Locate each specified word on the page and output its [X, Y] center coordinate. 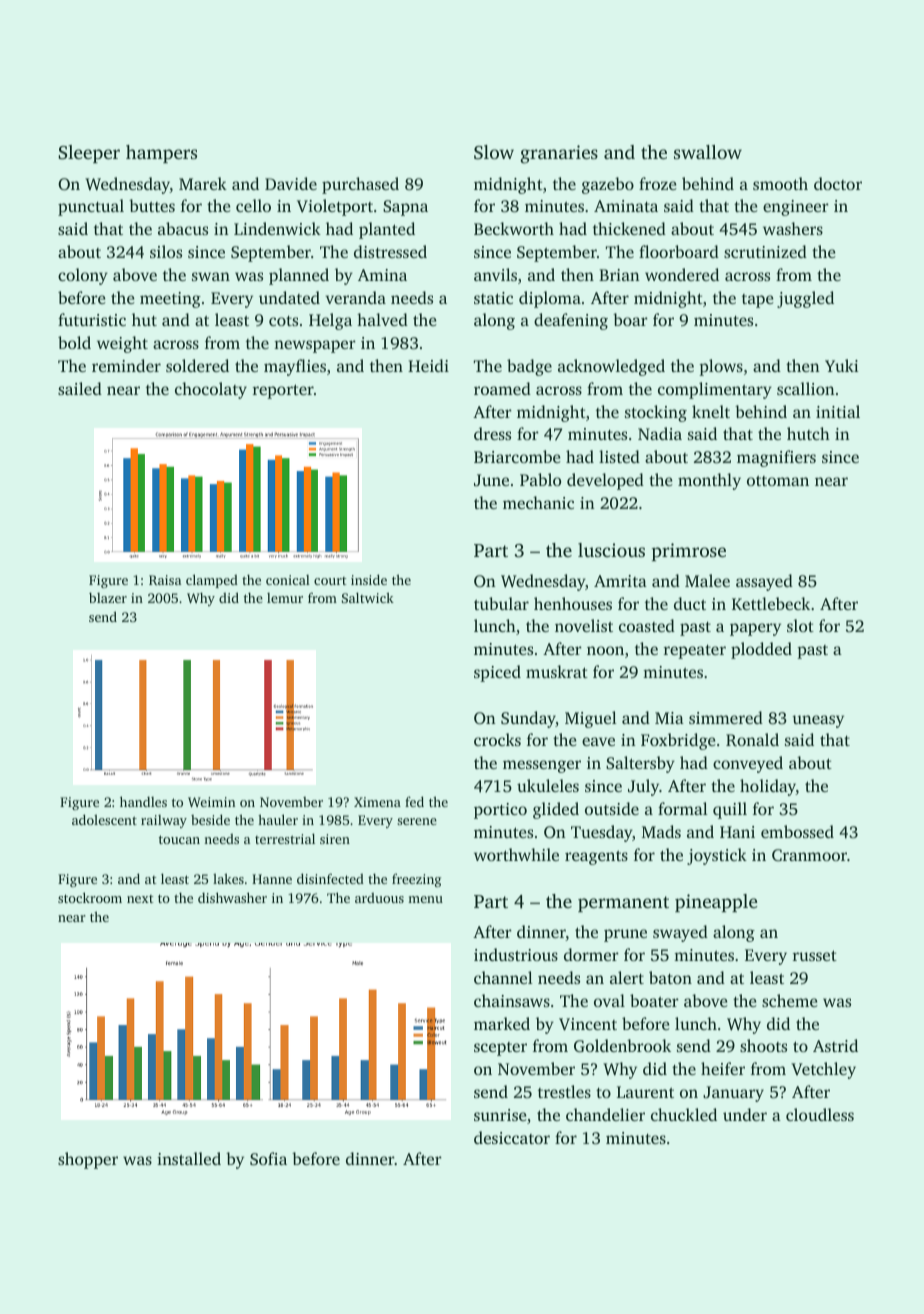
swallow [708, 152]
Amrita [620, 581]
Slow [494, 152]
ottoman [778, 481]
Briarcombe [517, 456]
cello [253, 205]
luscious [611, 550]
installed [189, 1158]
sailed [80, 388]
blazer [108, 597]
